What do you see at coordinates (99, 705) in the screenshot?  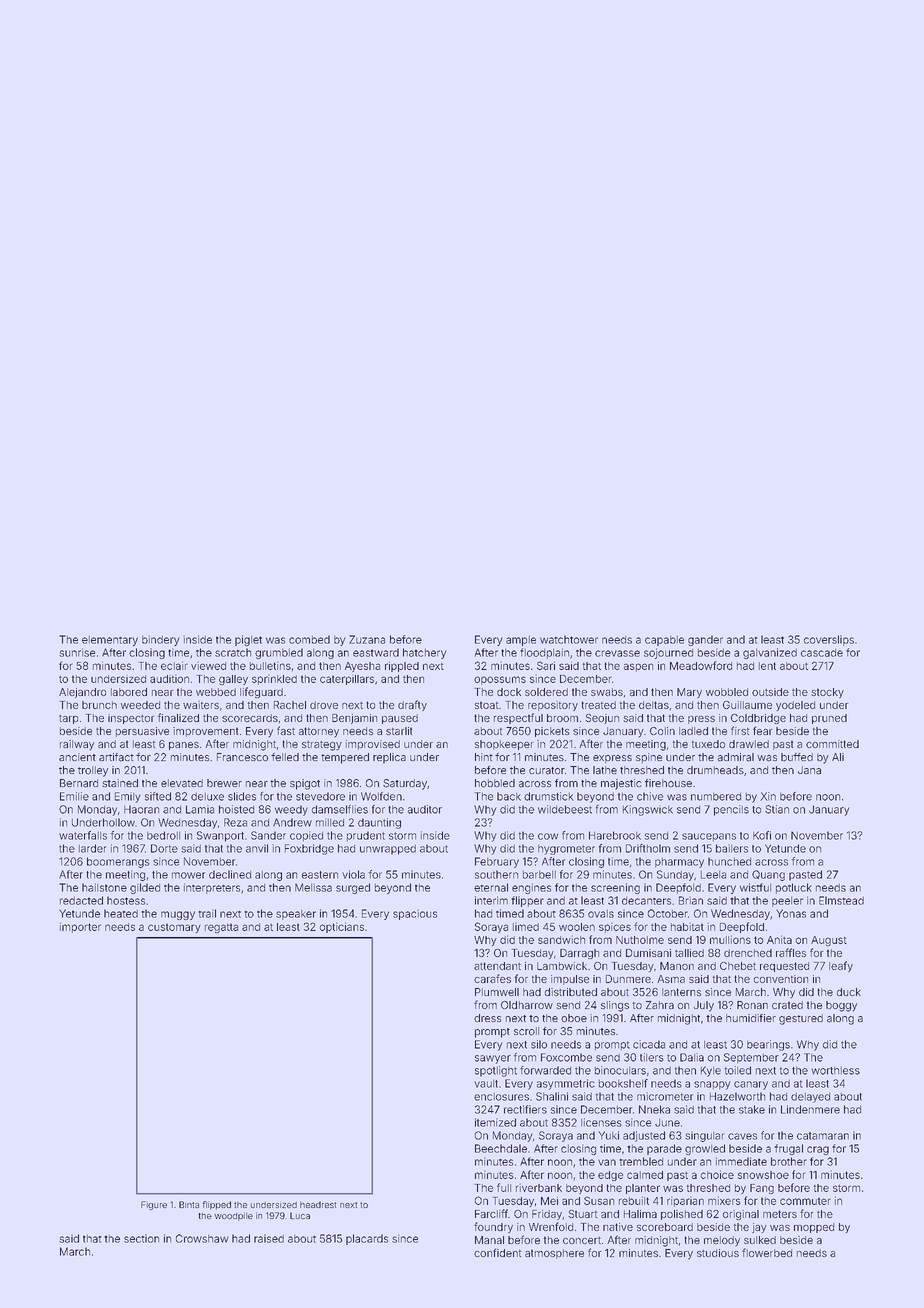 I see `brunch` at bounding box center [99, 705].
